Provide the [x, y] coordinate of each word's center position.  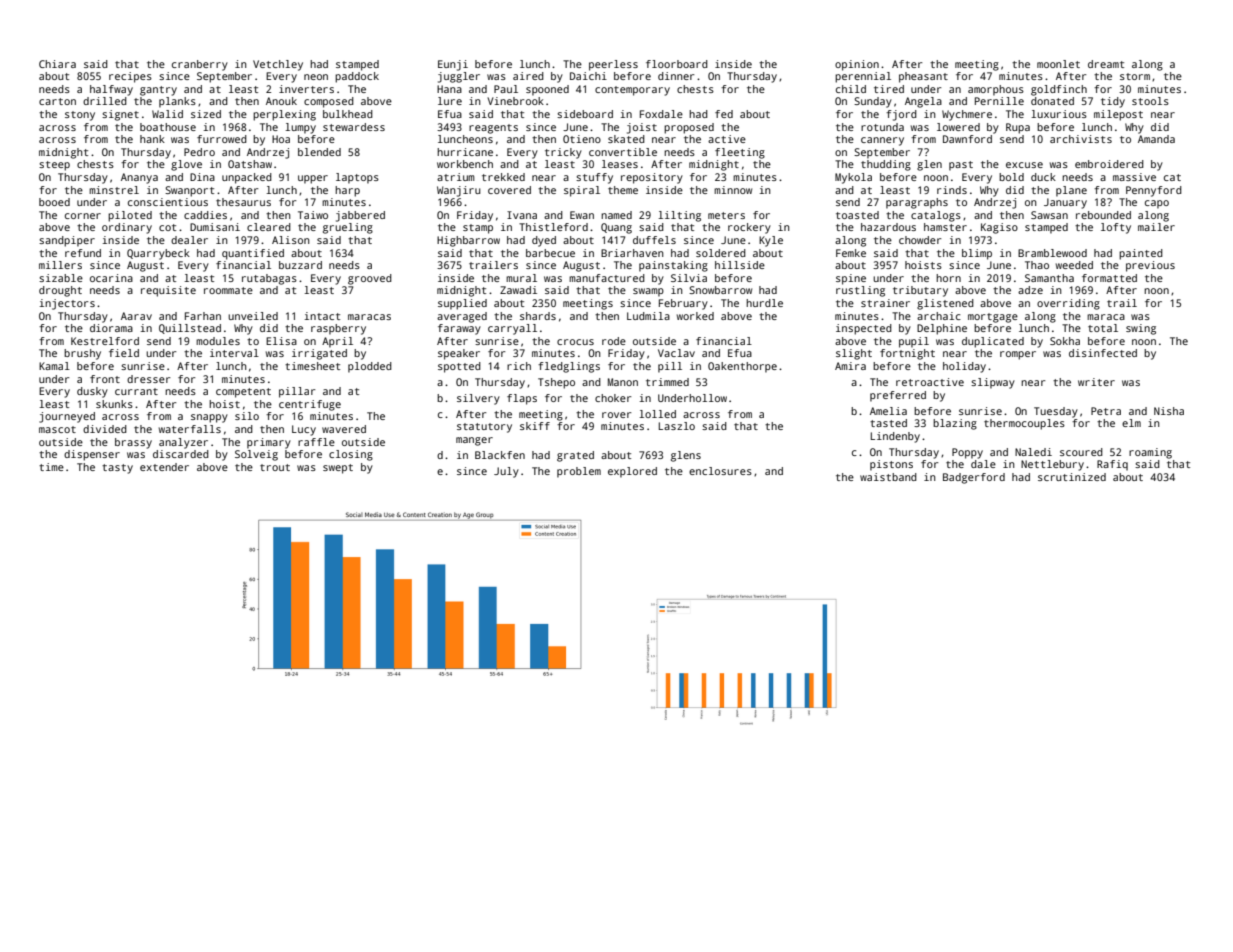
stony [80, 116]
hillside [740, 265]
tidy [1113, 102]
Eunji [453, 65]
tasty [117, 469]
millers [60, 265]
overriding [1068, 304]
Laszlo [677, 426]
